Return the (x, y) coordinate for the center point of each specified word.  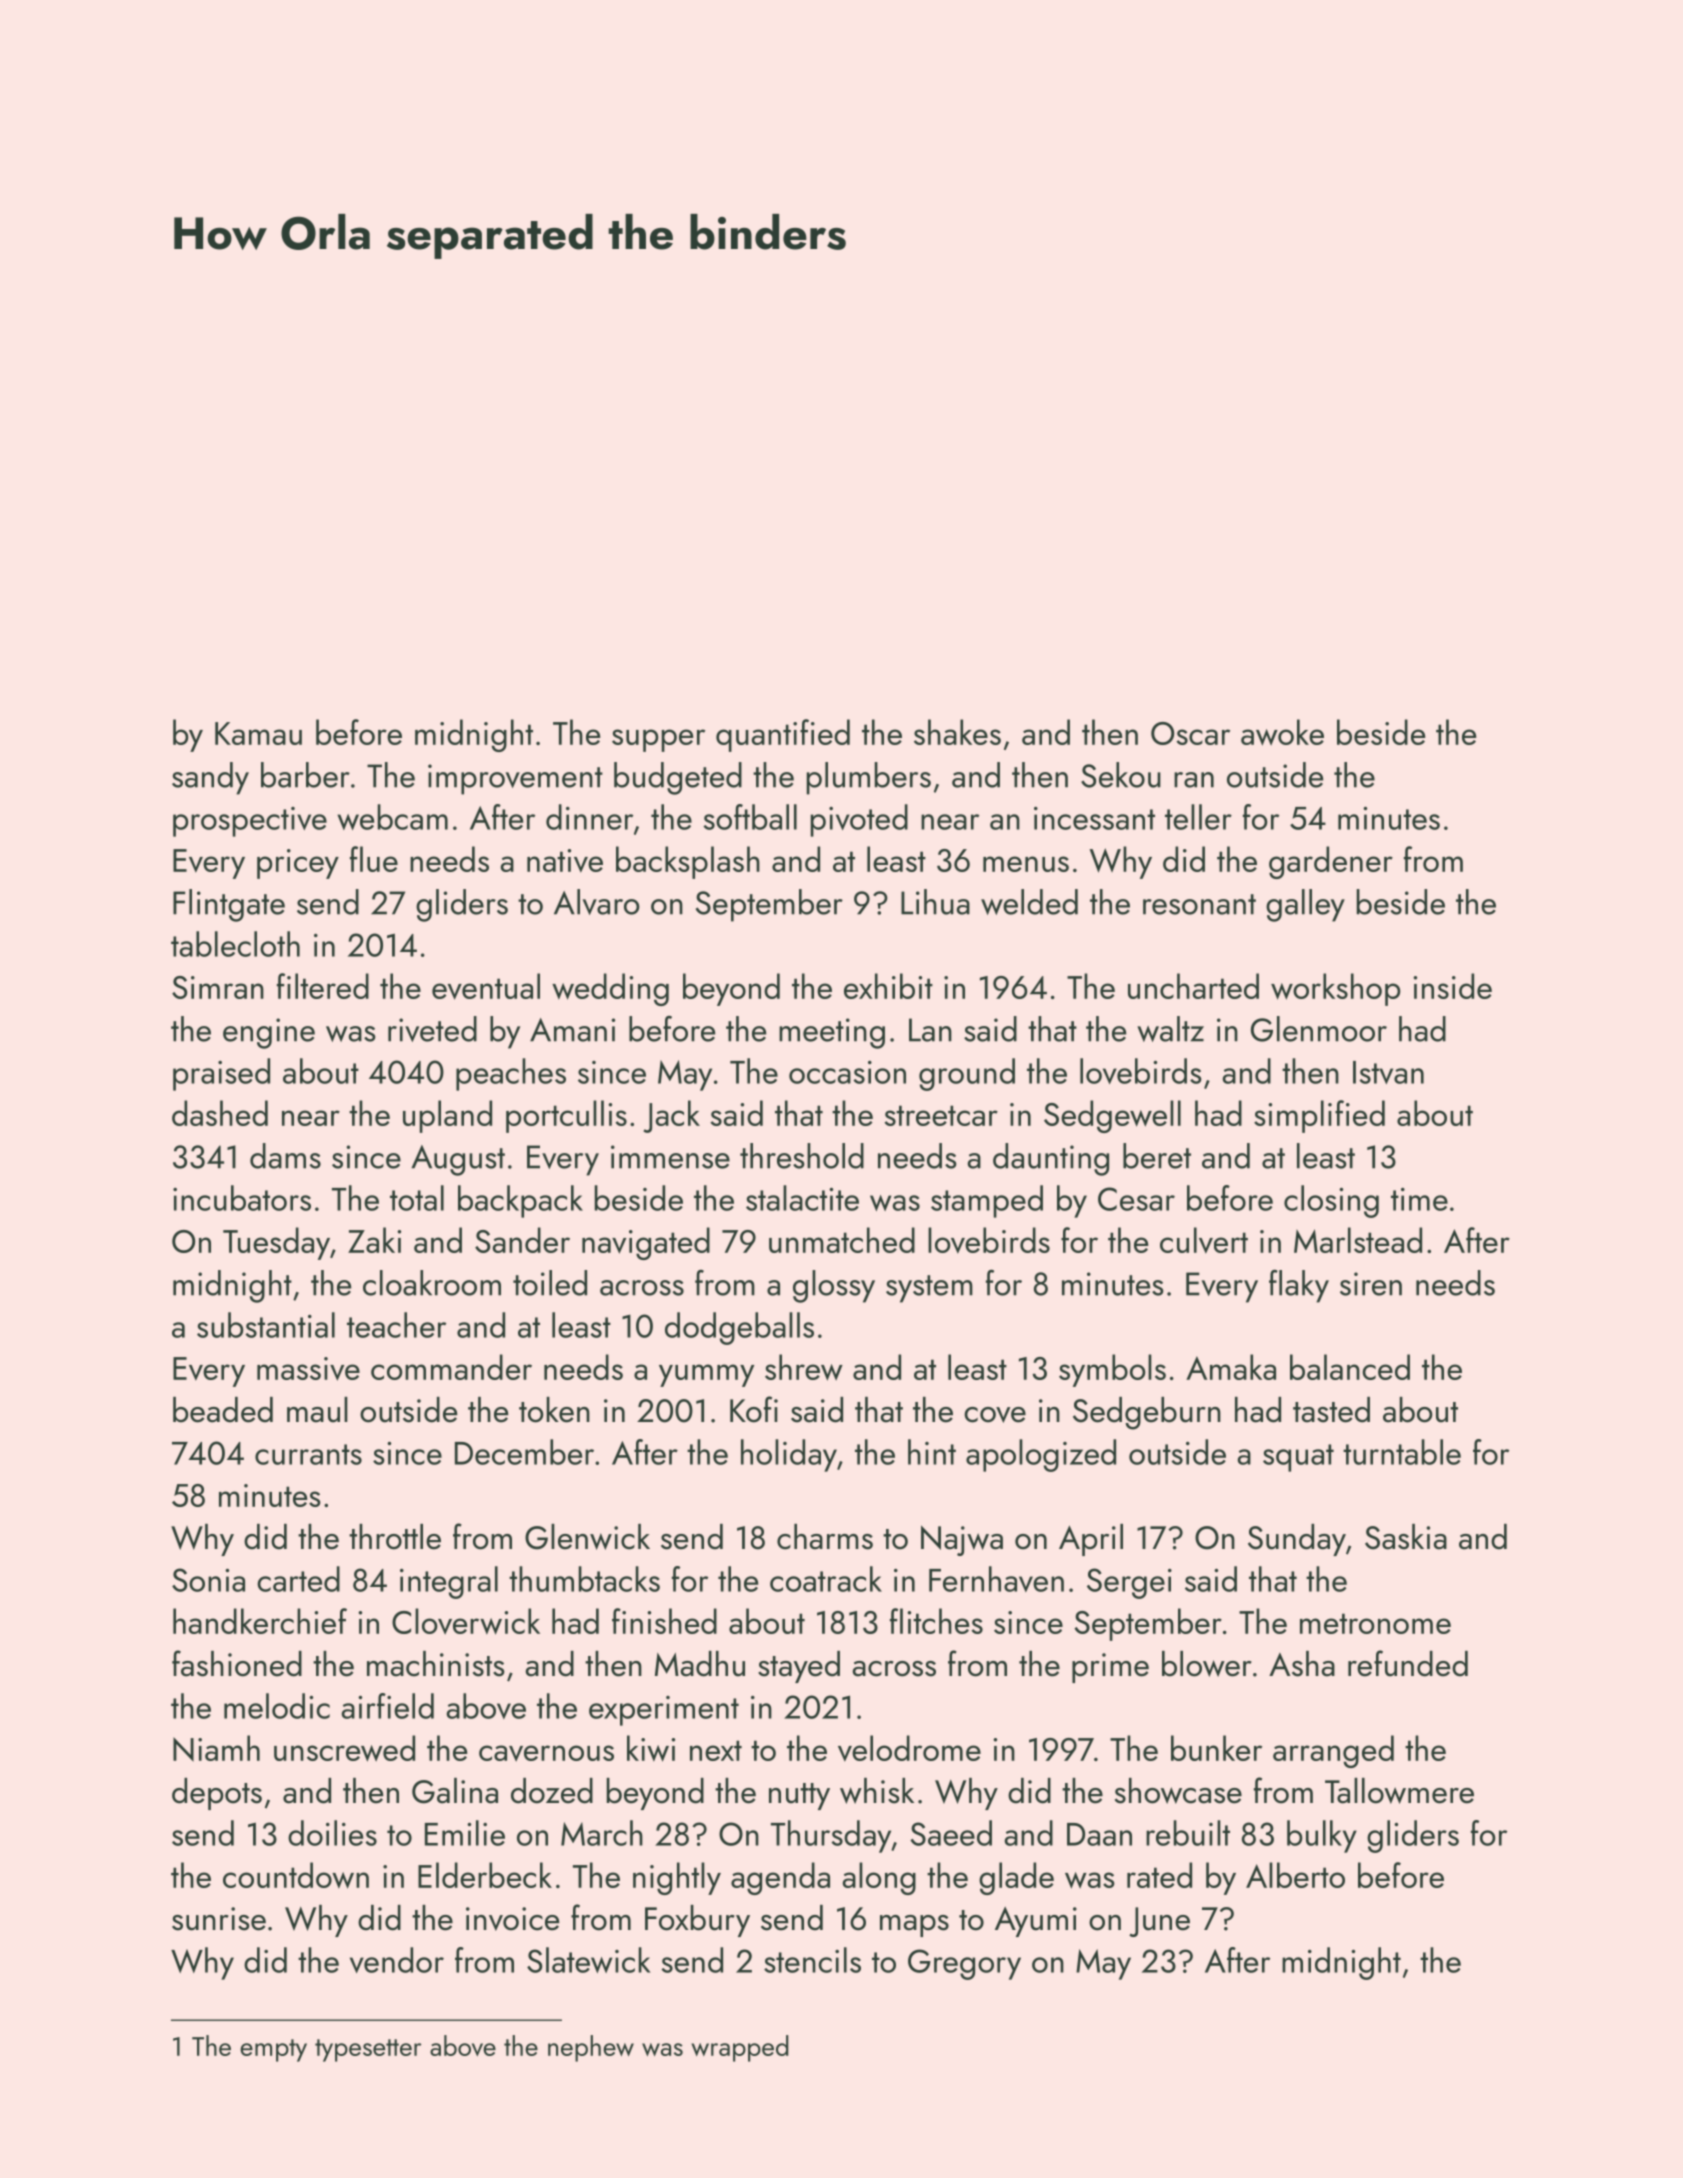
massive (308, 1369)
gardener (1331, 862)
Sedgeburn (1147, 1413)
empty (273, 2050)
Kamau (258, 733)
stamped (987, 1201)
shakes (957, 732)
